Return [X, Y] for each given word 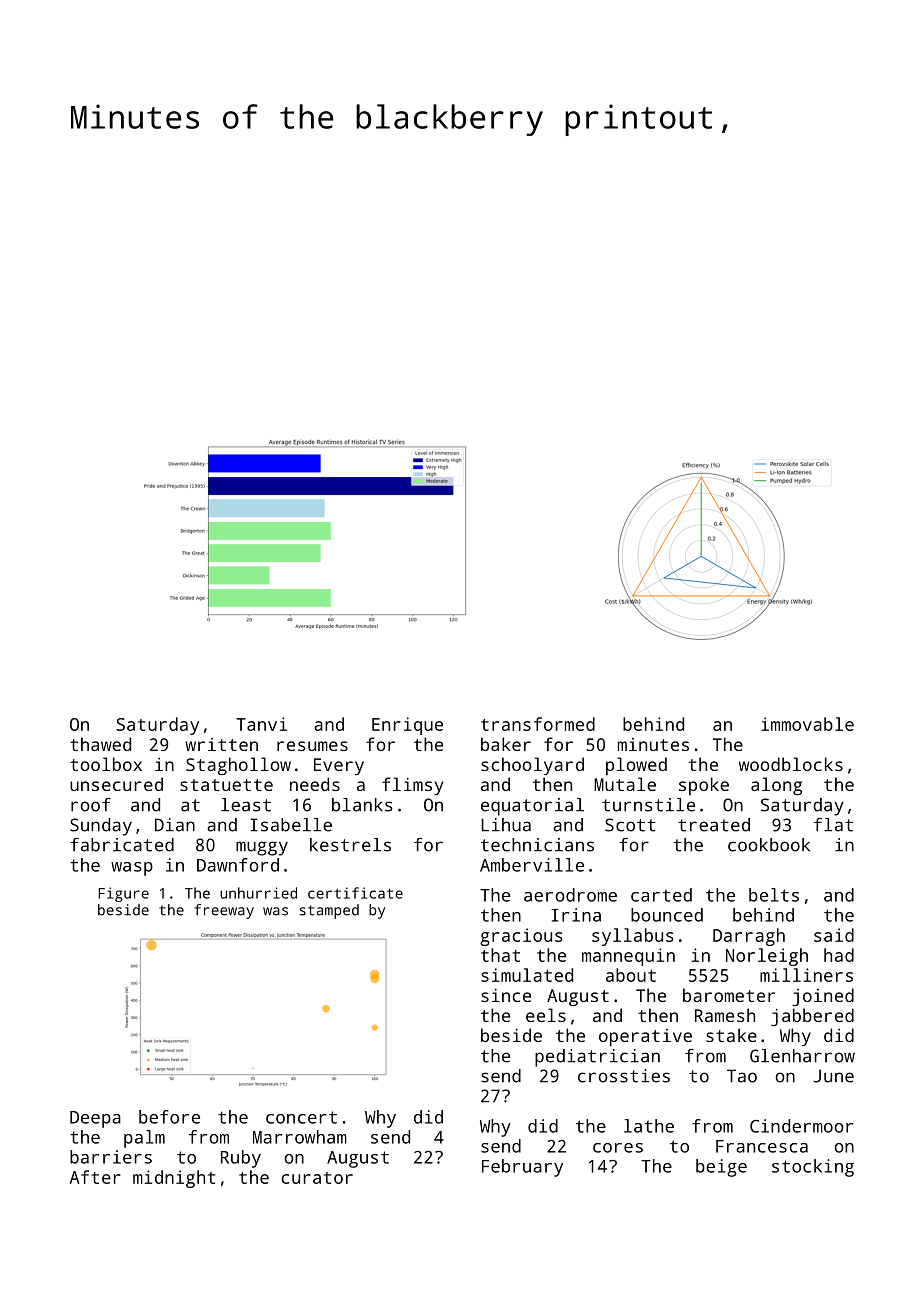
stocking [813, 1168]
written [221, 744]
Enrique [407, 726]
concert [301, 1117]
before [169, 1117]
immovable [807, 724]
